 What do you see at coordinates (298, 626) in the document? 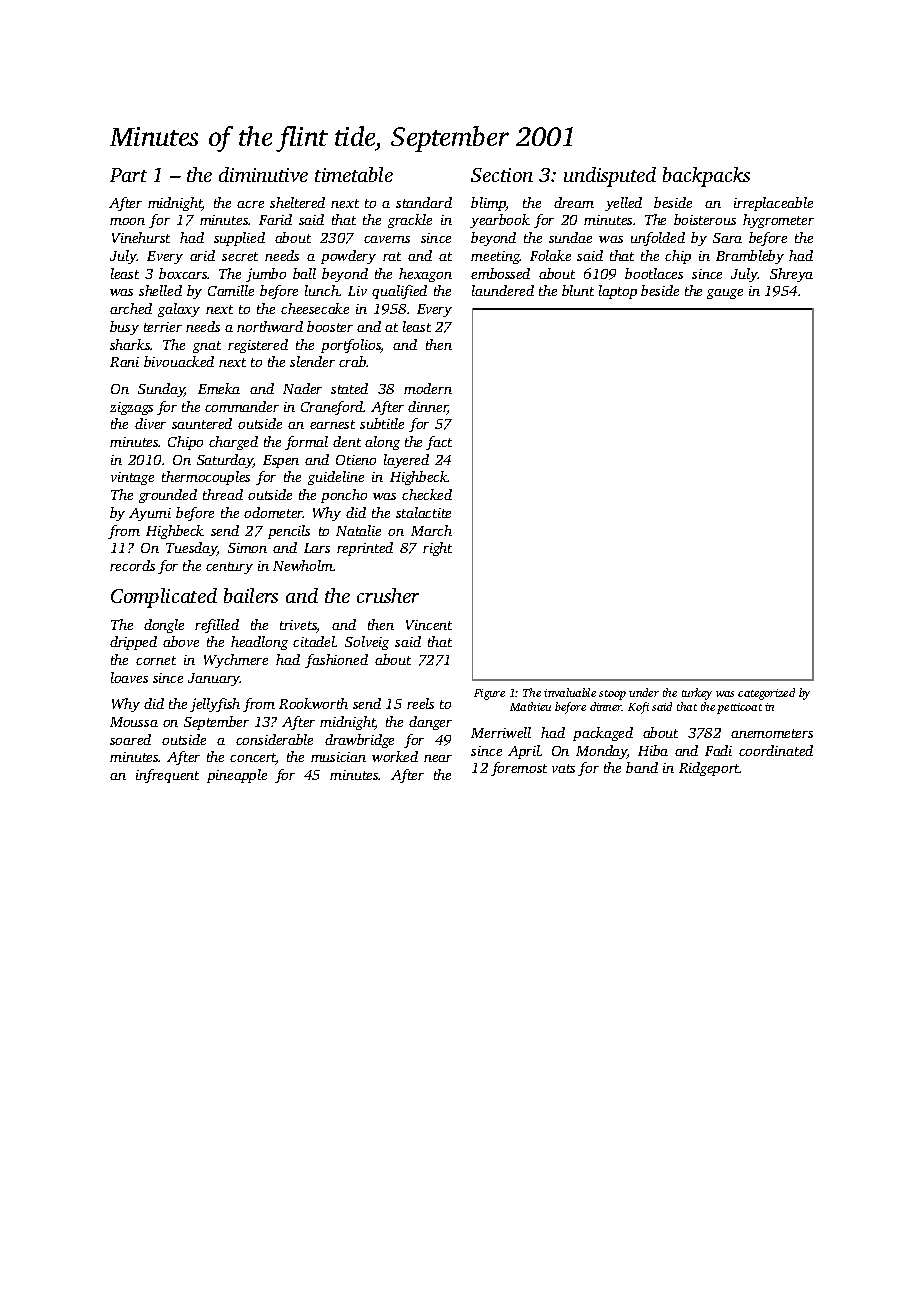
I see `trivets` at bounding box center [298, 626].
